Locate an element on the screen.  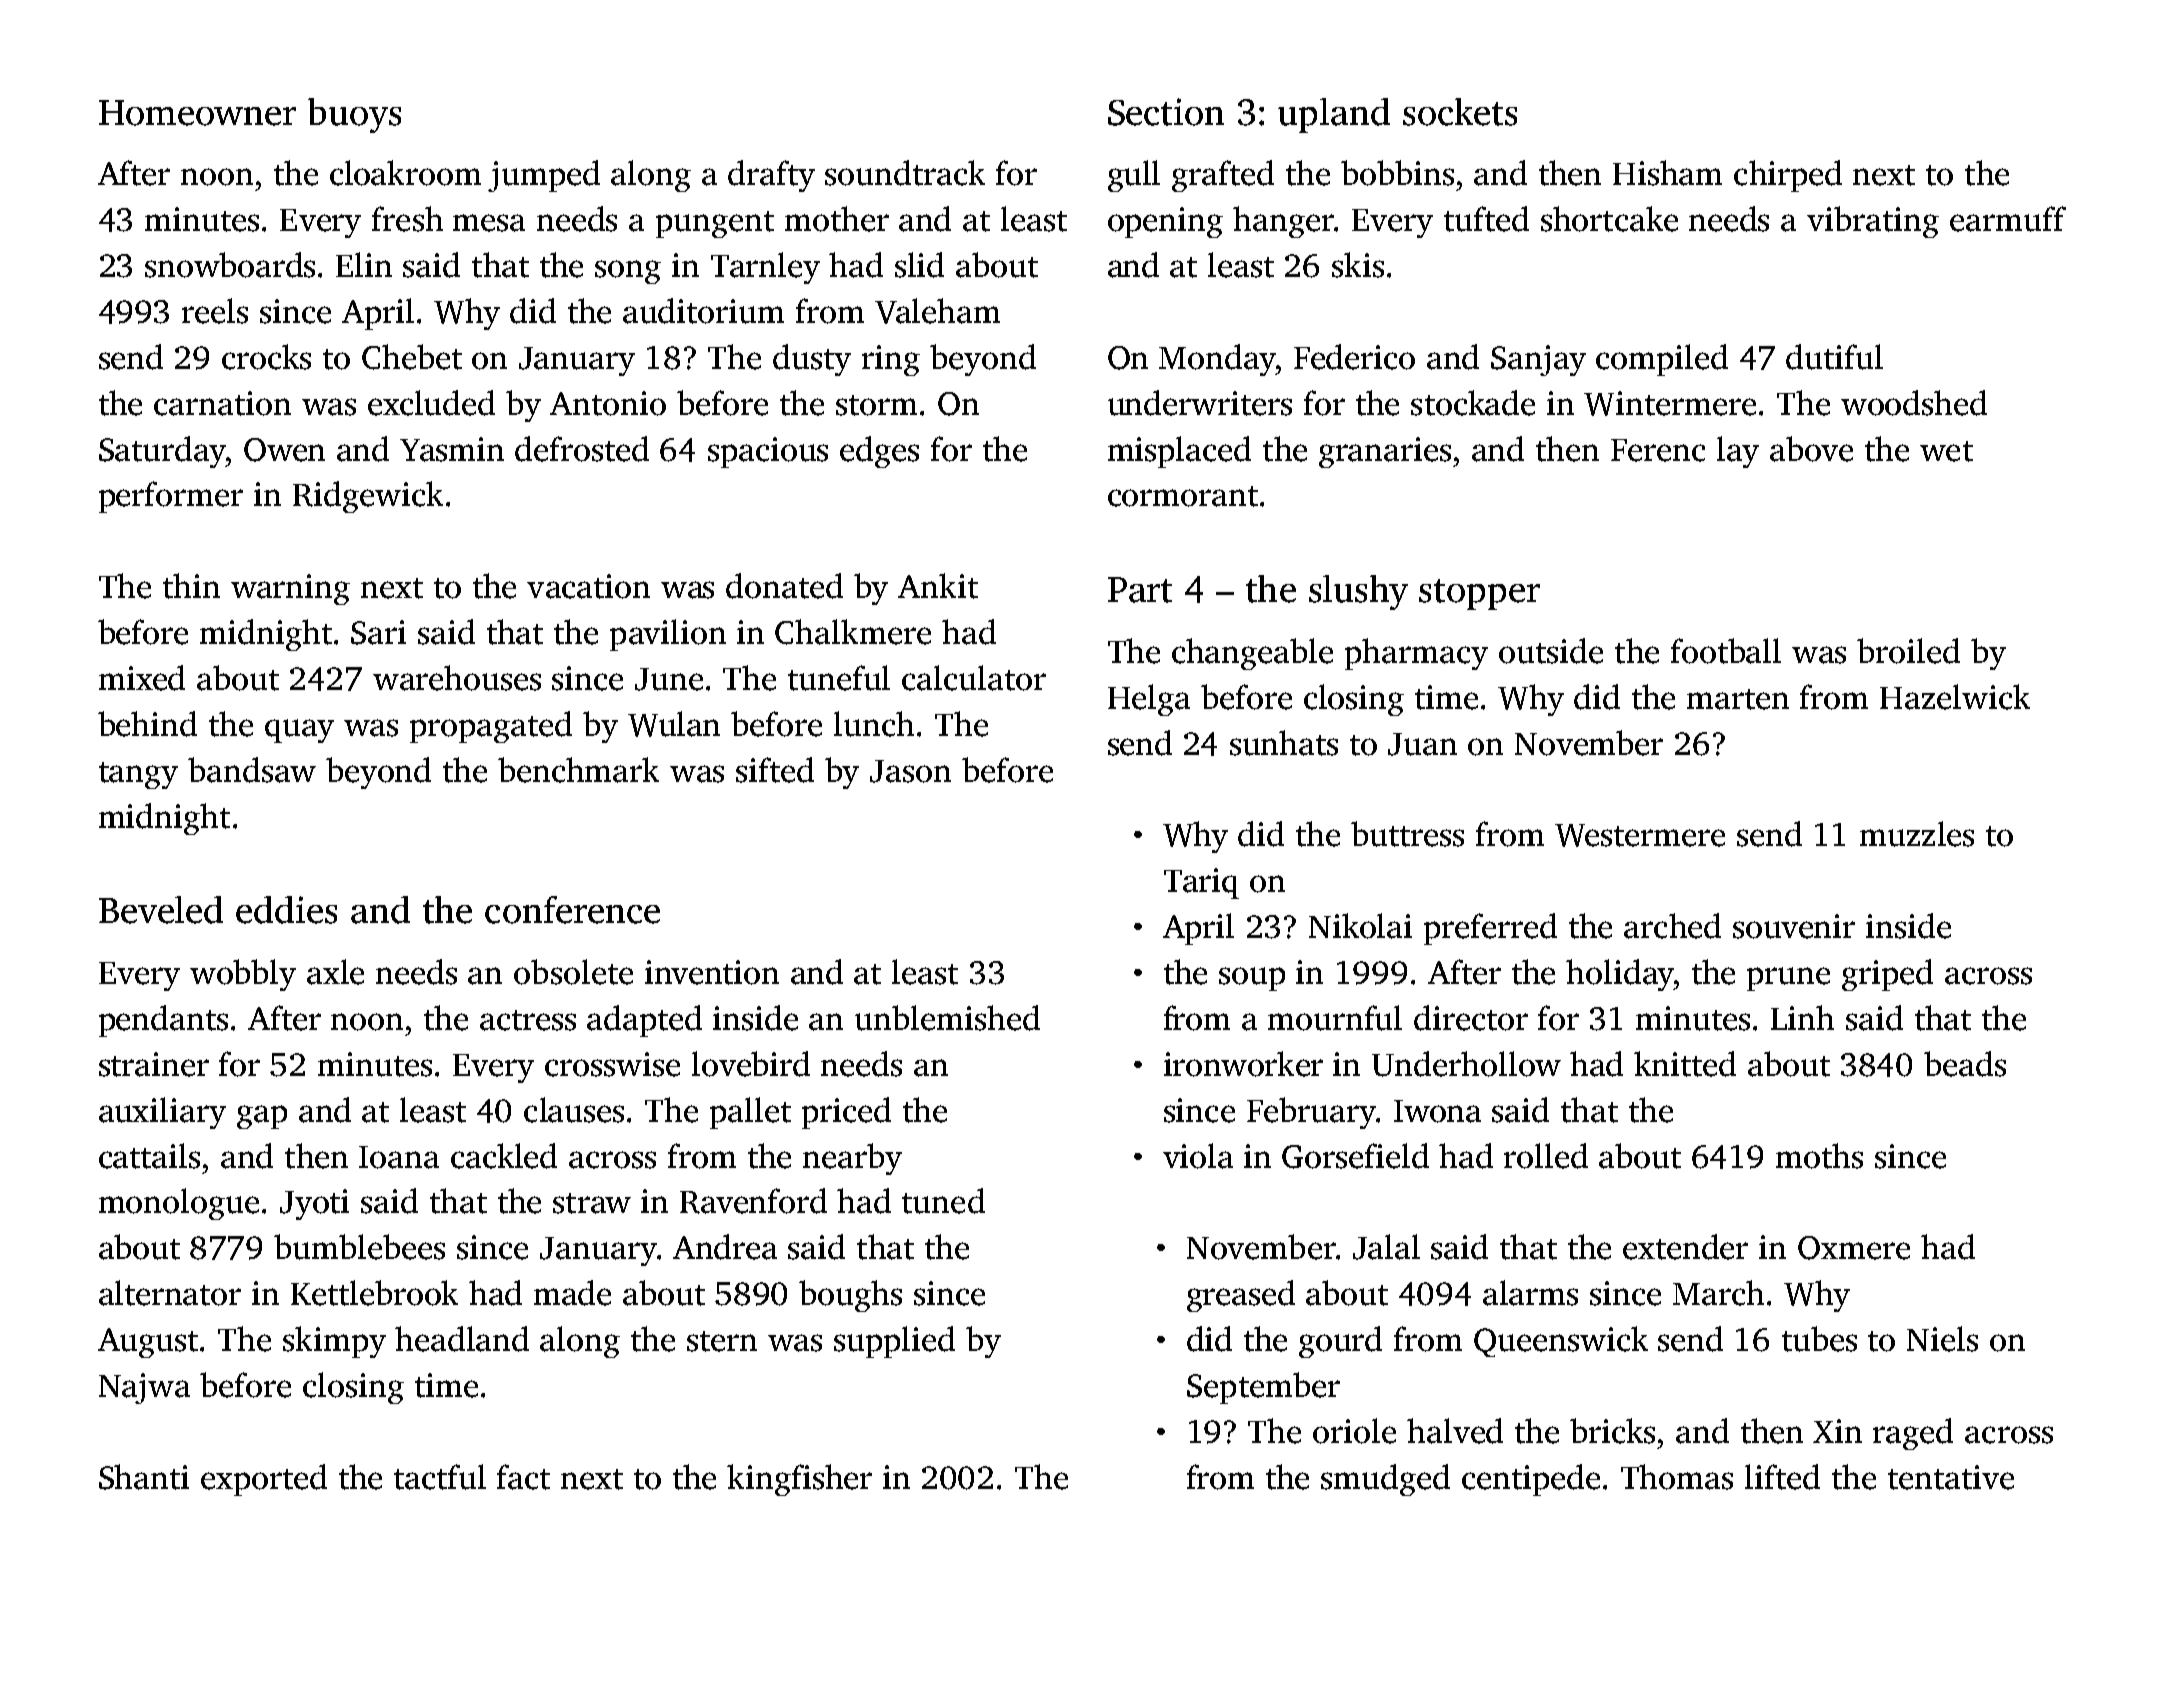
holiday is located at coordinates (1620, 975).
